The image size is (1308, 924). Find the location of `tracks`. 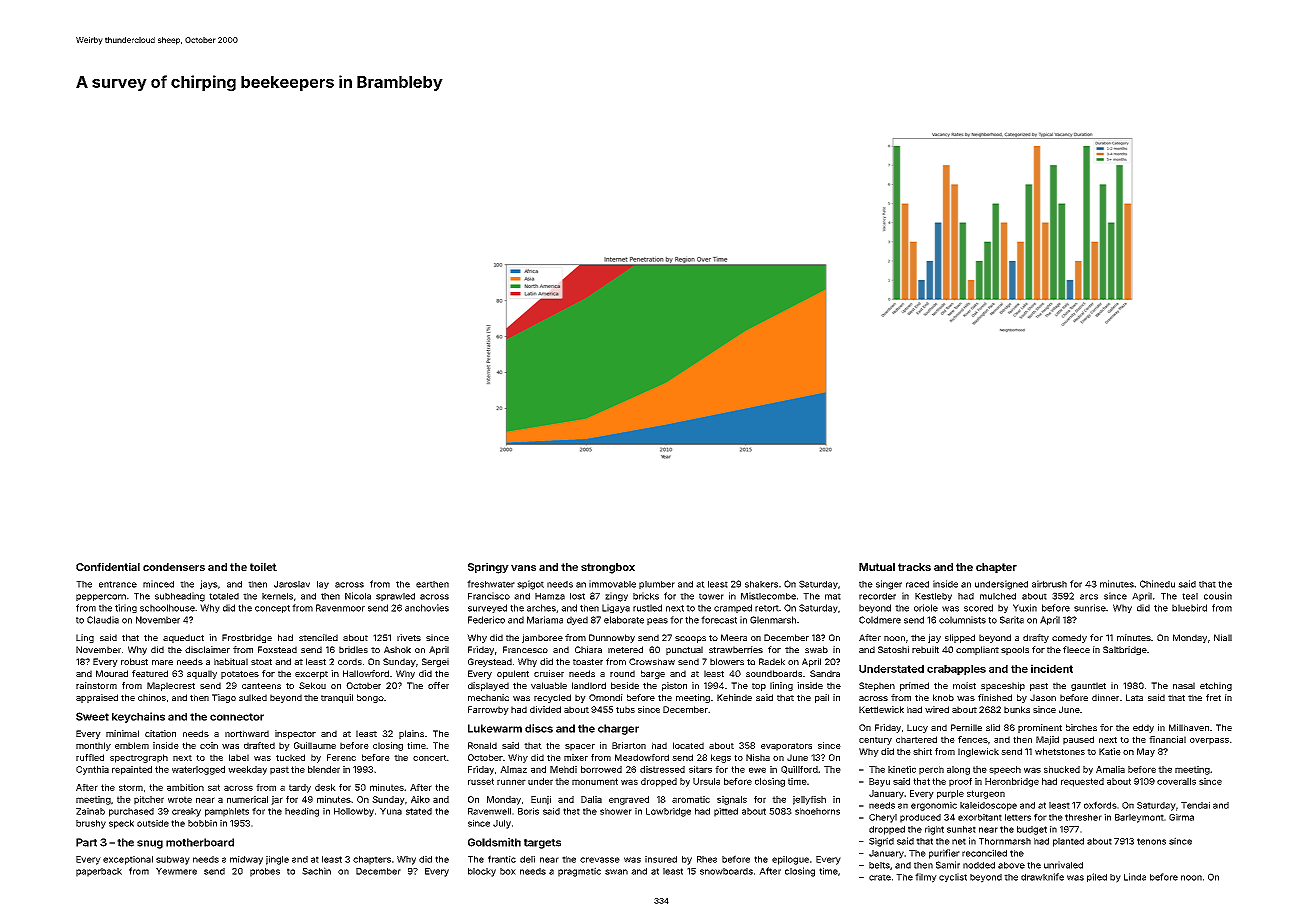

tracks is located at coordinates (914, 567).
